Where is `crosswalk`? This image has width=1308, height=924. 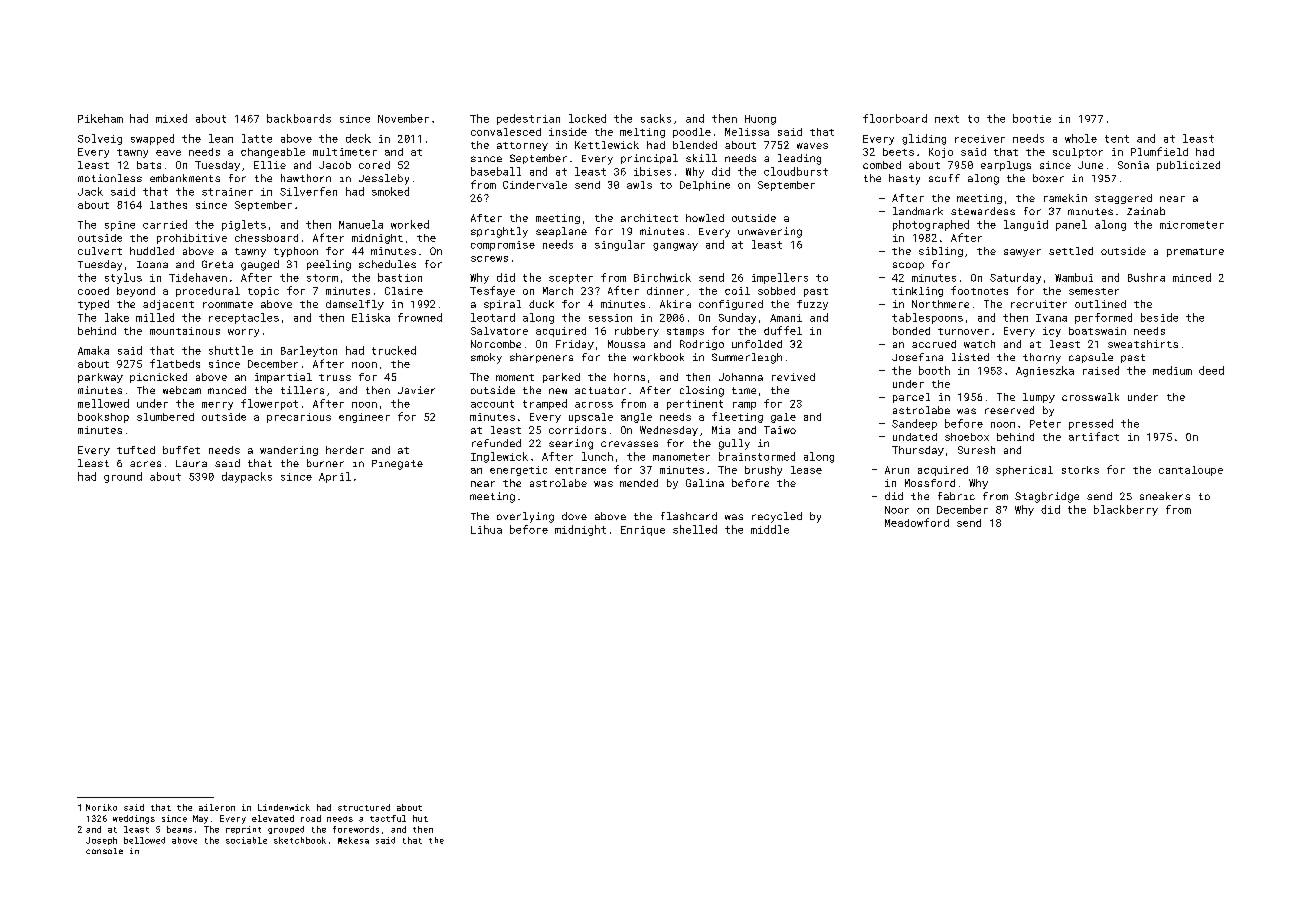
crosswalk is located at coordinates (1090, 397).
